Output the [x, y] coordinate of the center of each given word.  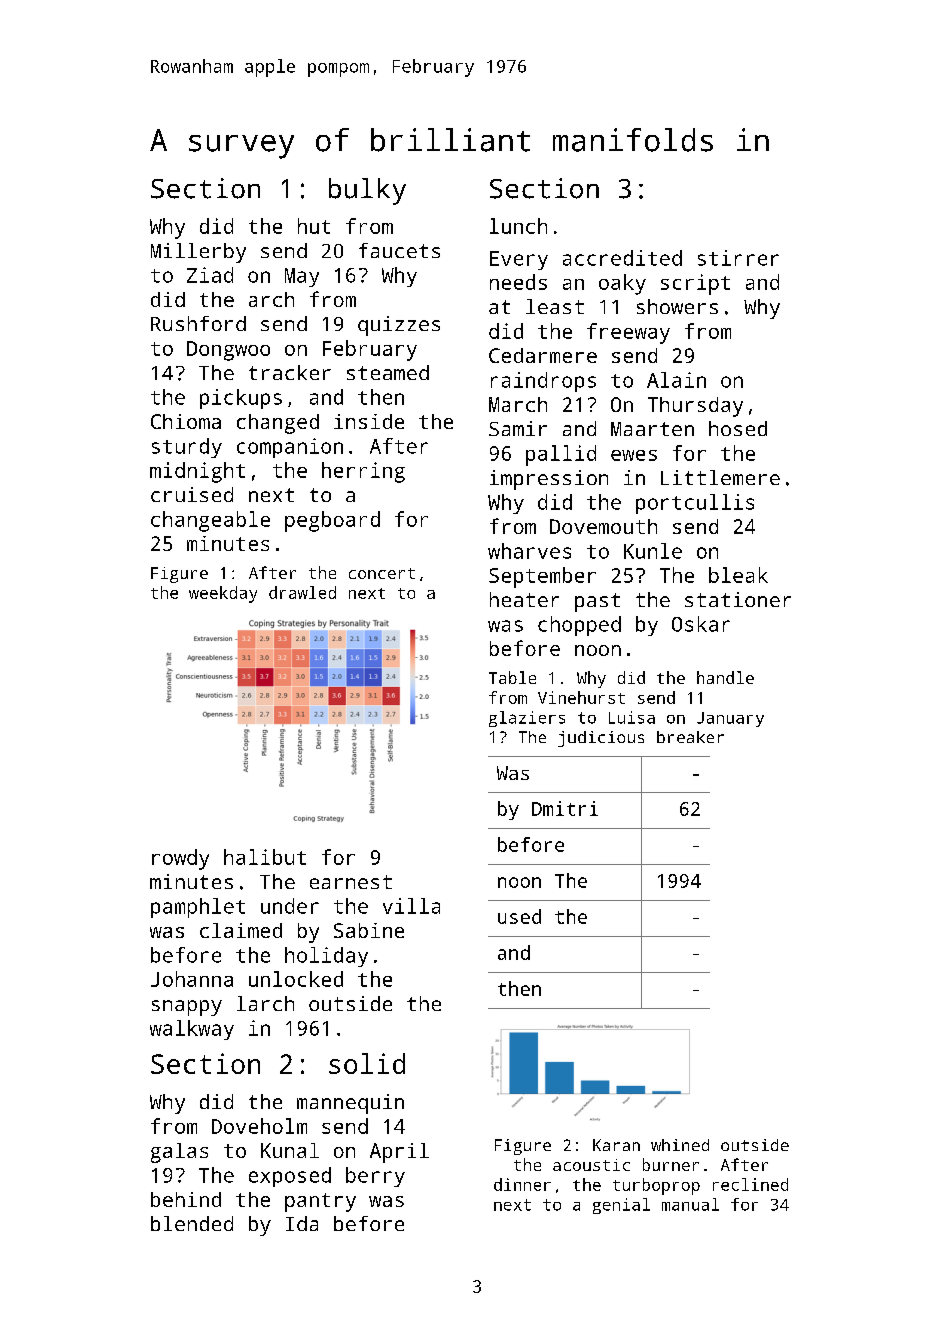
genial [621, 1206]
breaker [690, 737]
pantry [320, 1202]
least [555, 306]
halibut [265, 857]
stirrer [738, 258]
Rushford [198, 323]
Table [512, 677]
